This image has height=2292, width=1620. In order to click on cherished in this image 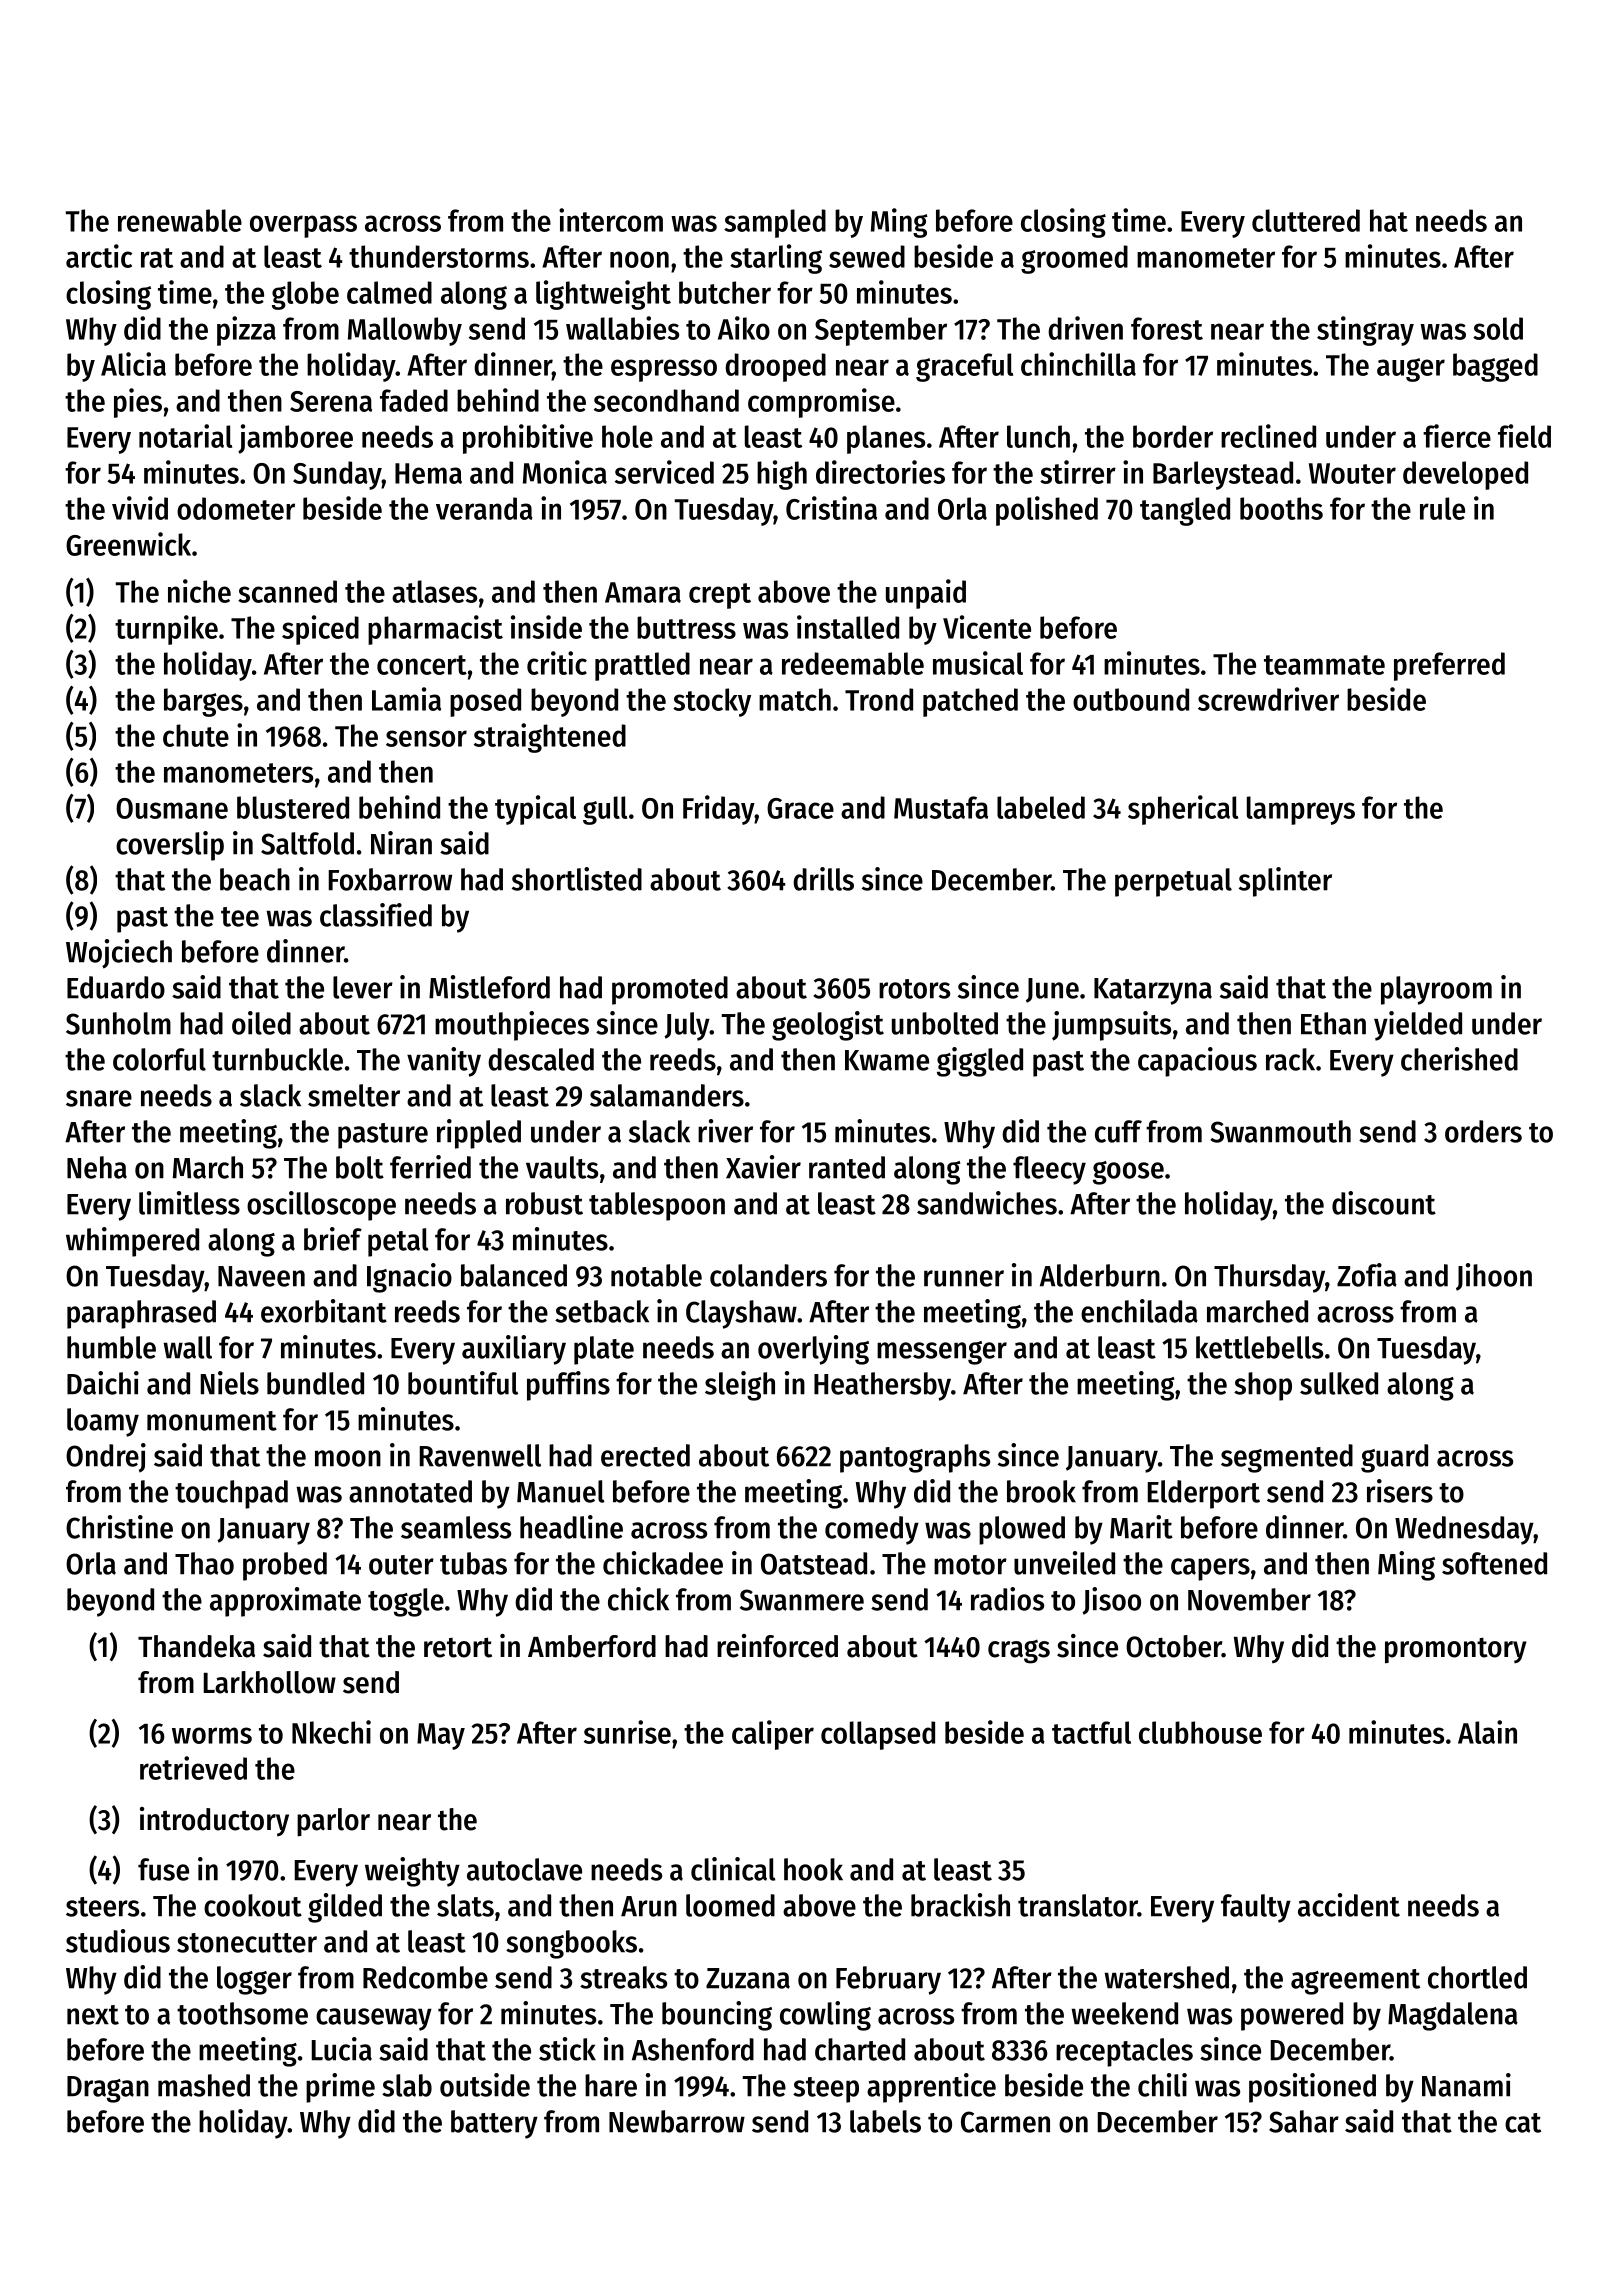, I will do `click(1459, 1059)`.
